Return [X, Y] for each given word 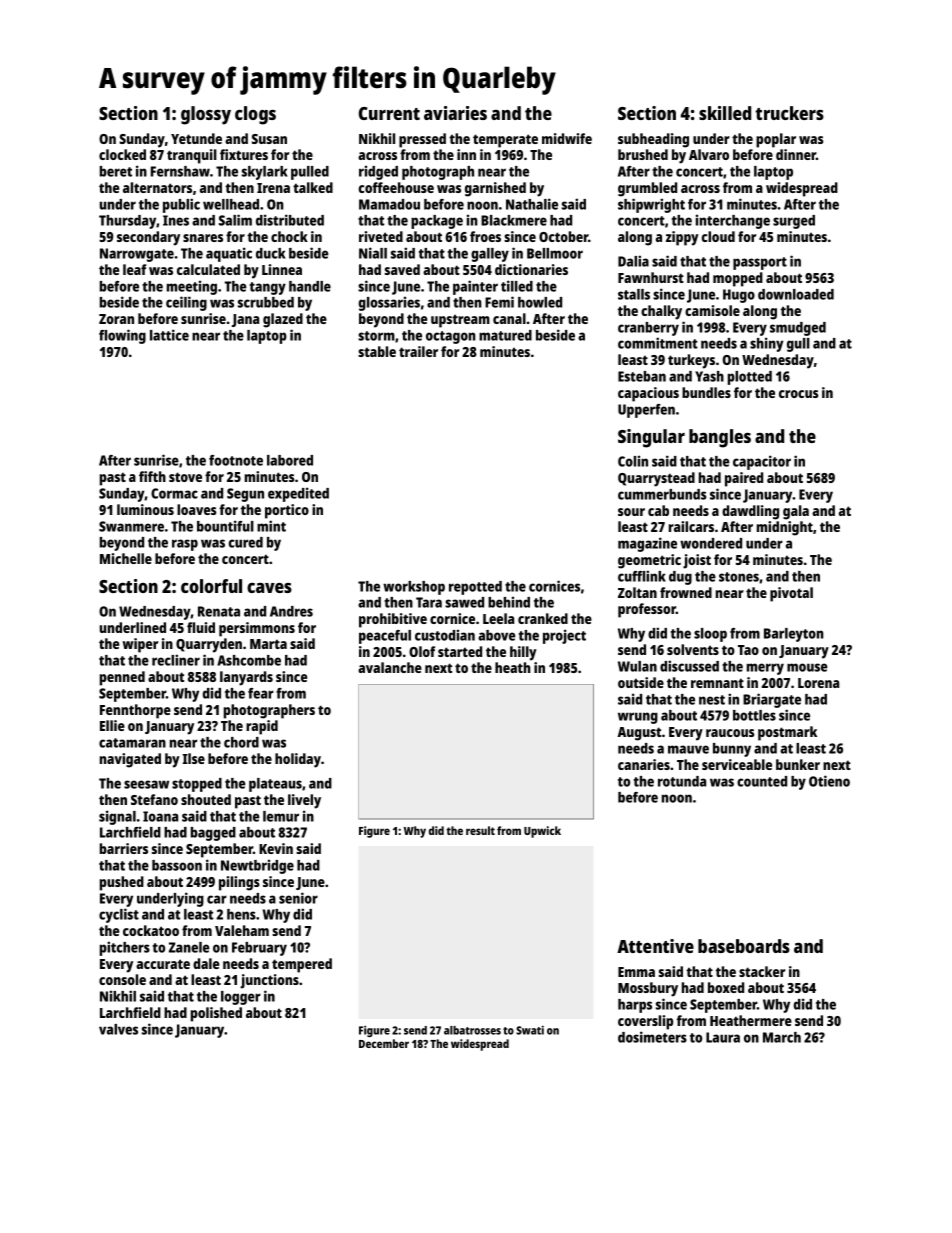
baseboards [744, 946]
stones [739, 577]
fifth [152, 476]
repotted [475, 588]
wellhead [231, 204]
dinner [796, 154]
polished [216, 1014]
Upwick [542, 832]
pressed [422, 140]
